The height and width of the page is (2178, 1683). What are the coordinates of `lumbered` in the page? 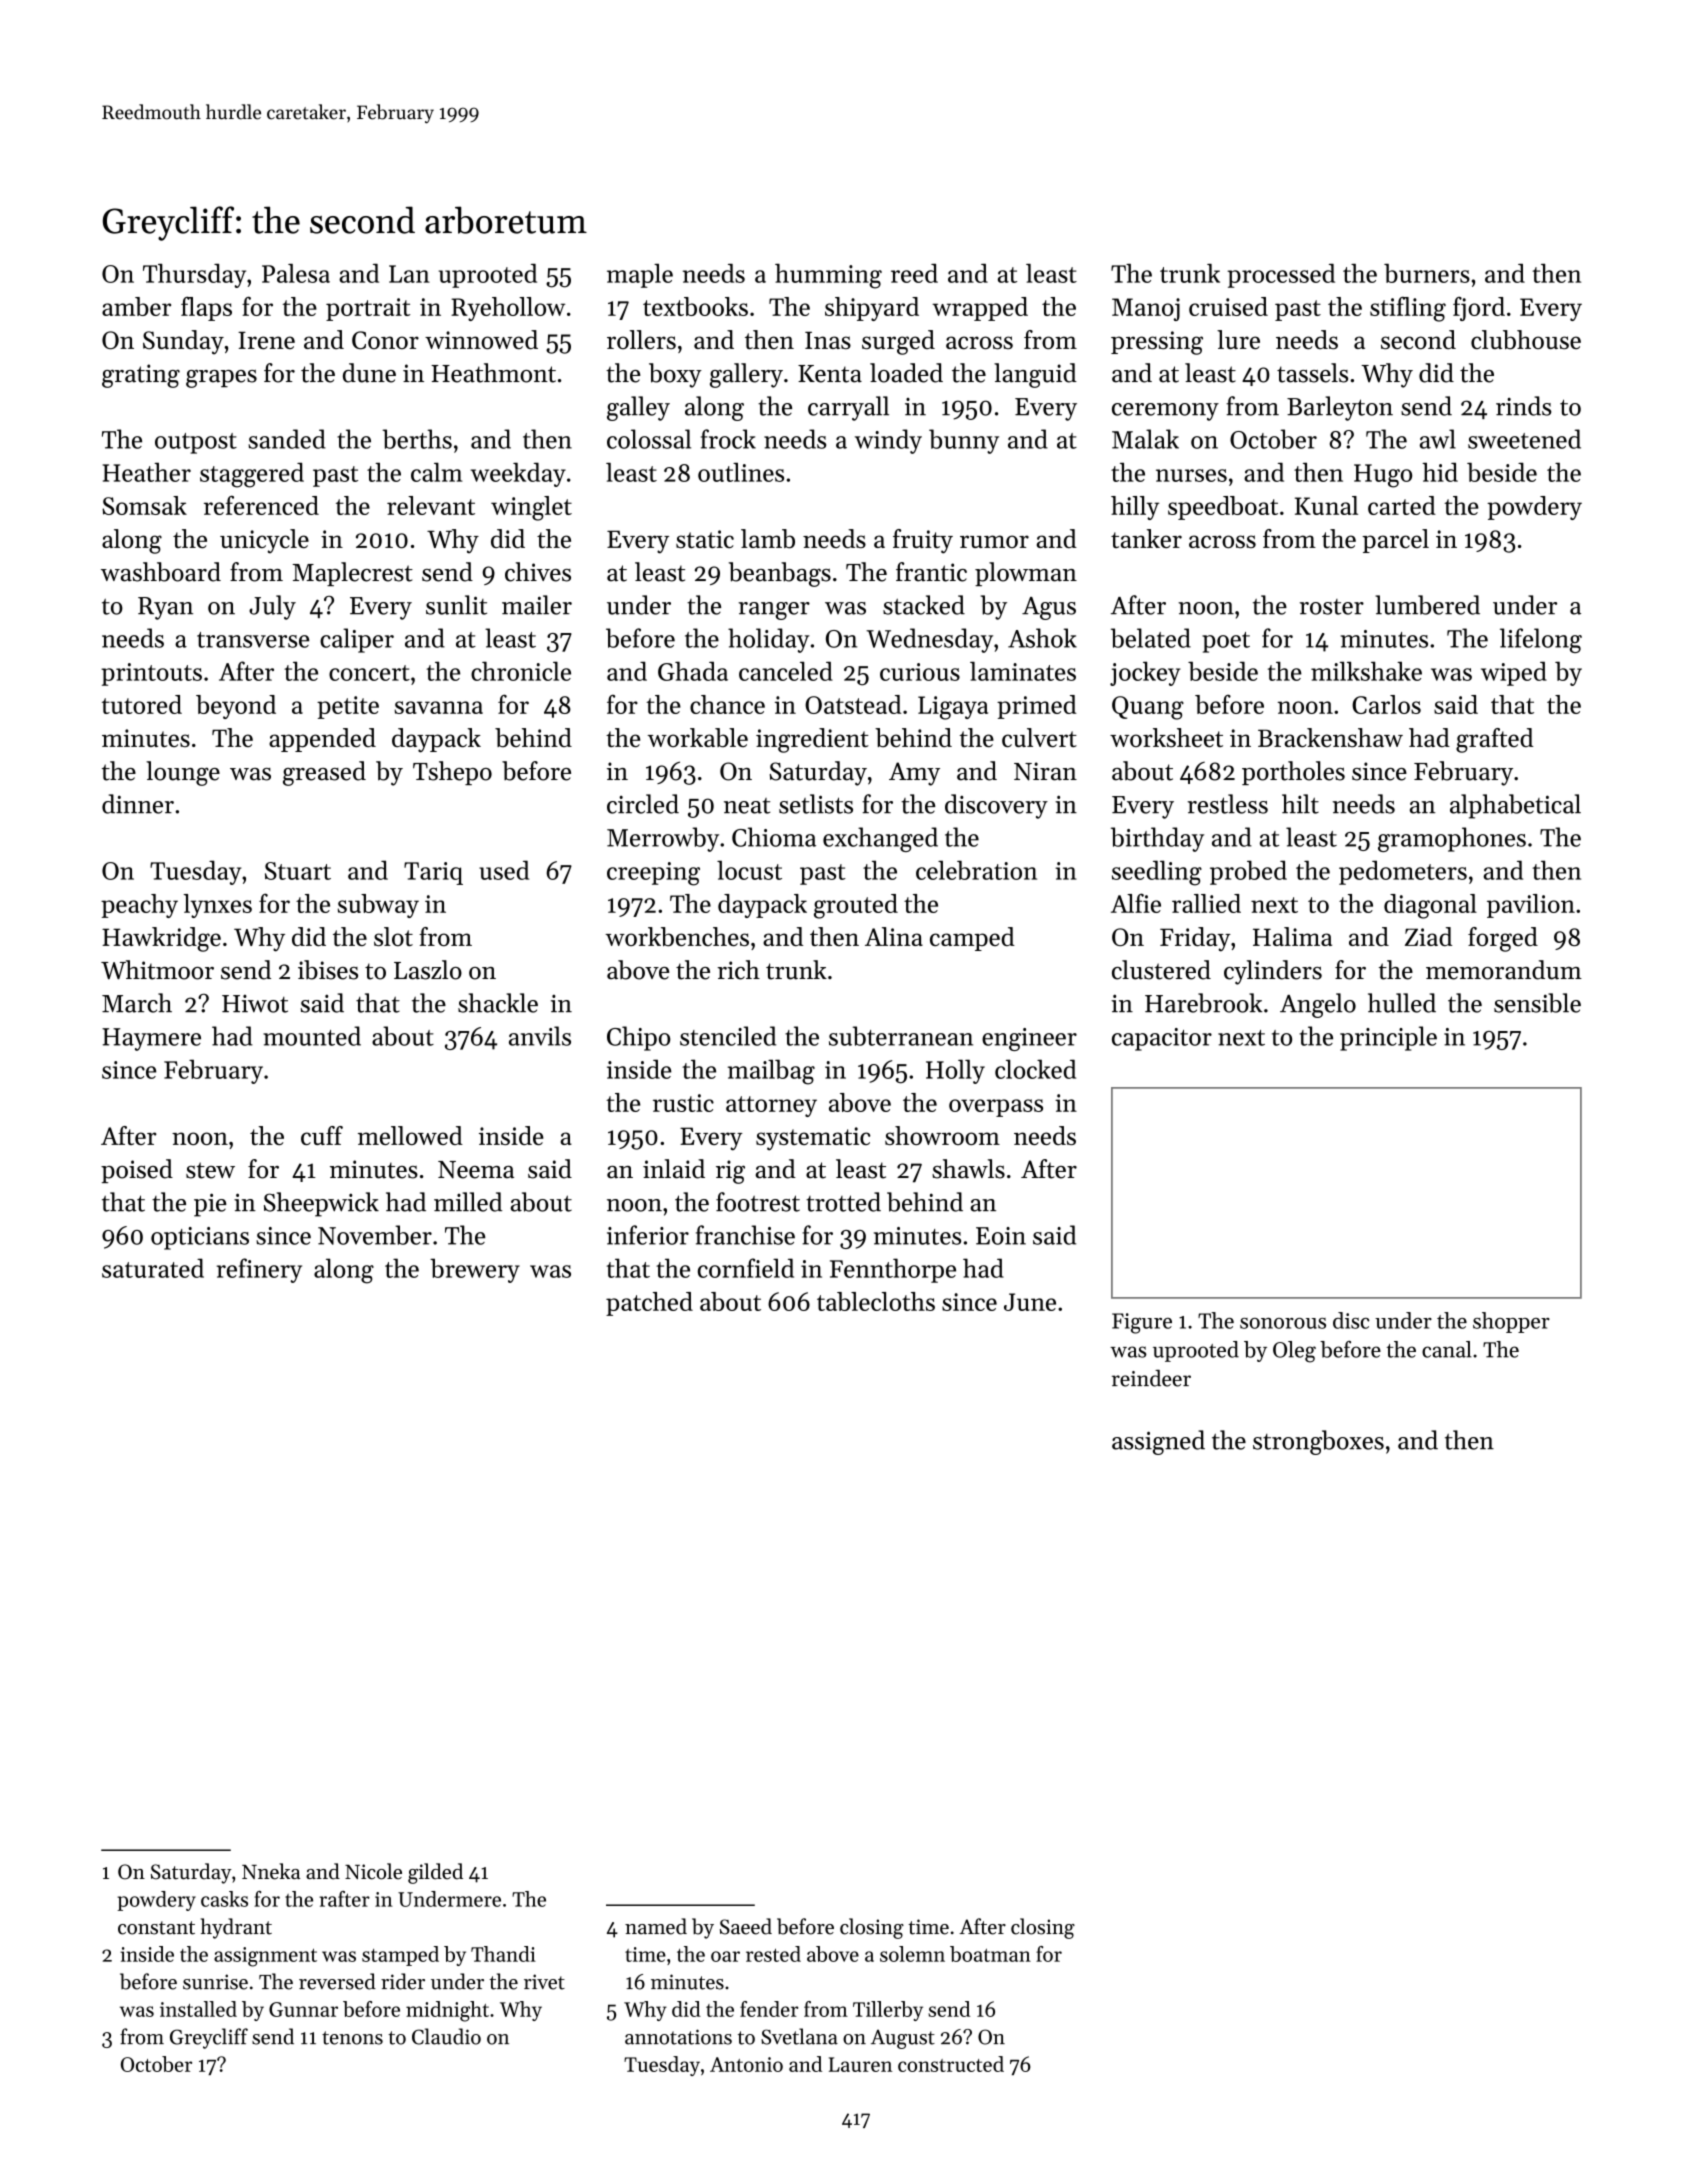 It's located at (1427, 605).
